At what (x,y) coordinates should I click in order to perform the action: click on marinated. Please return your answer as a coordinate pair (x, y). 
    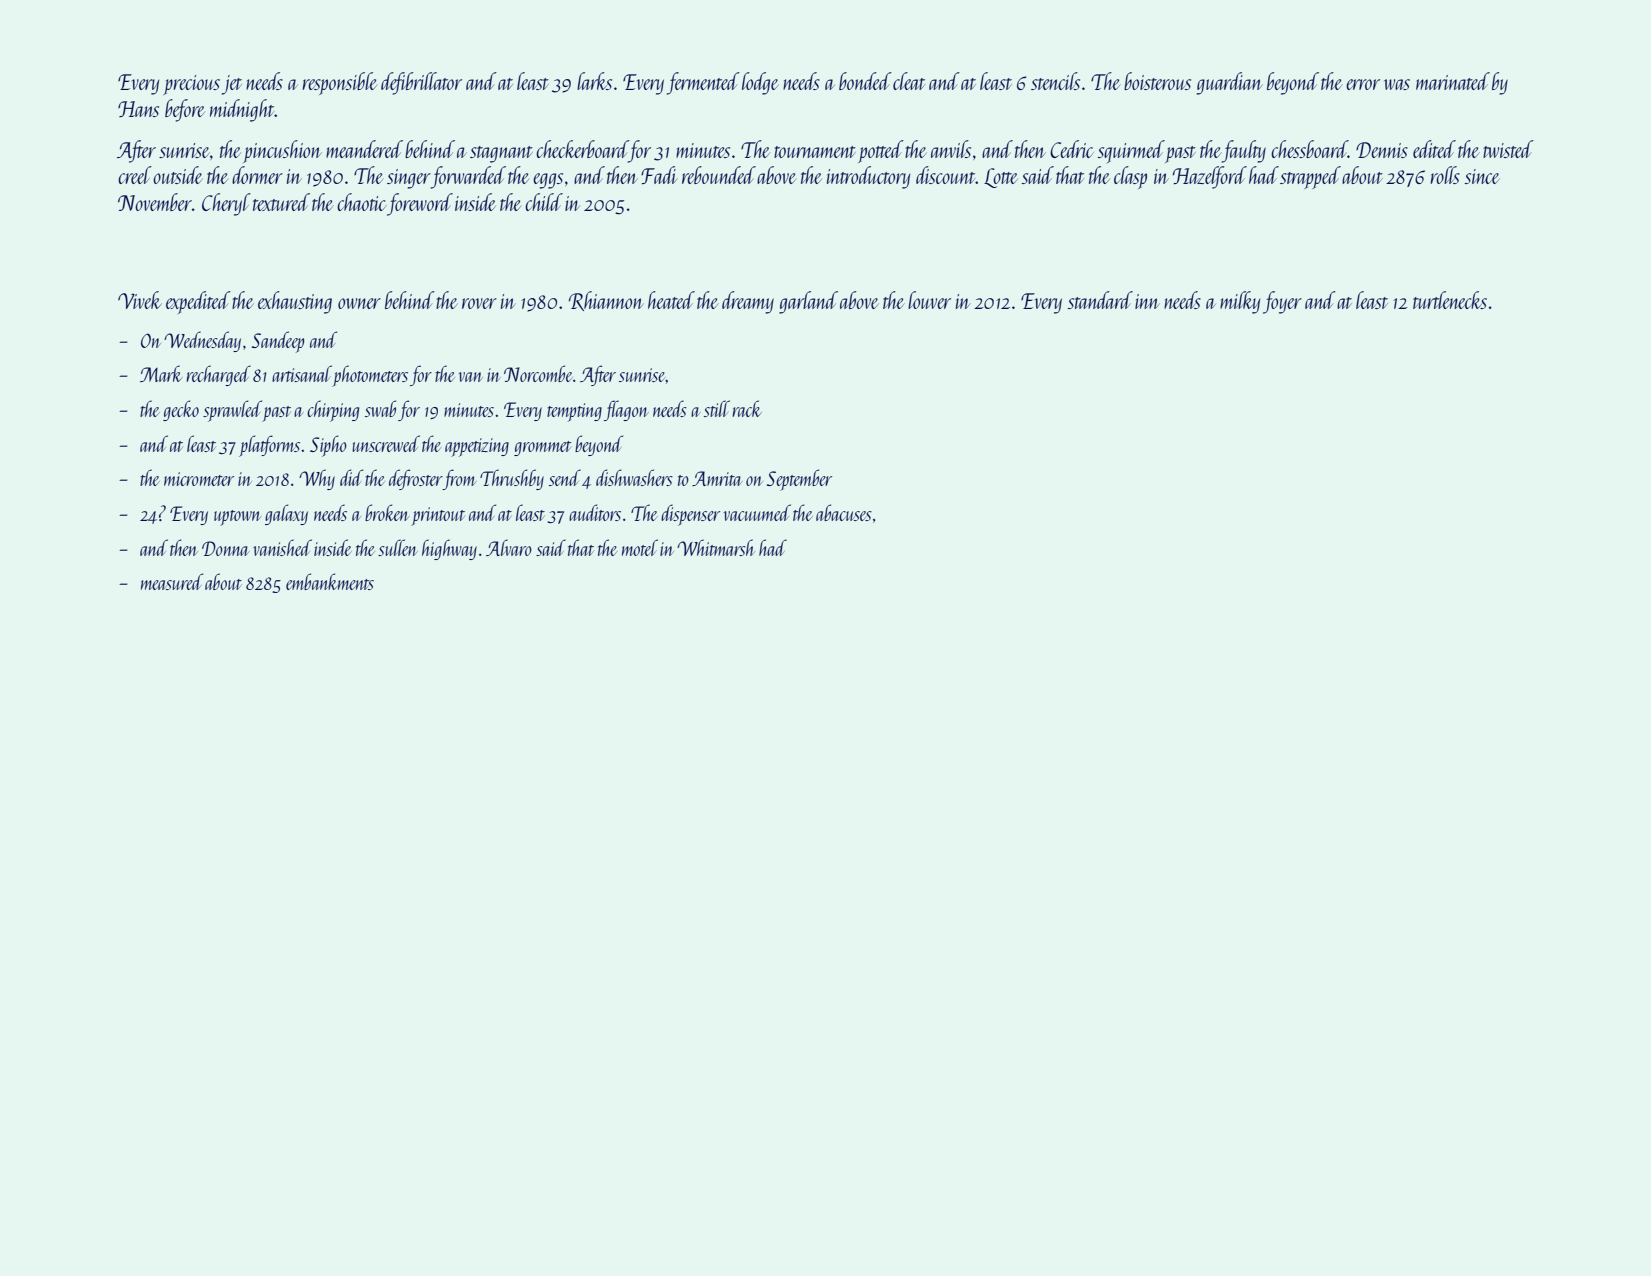
    Looking at the image, I should click on (1453, 81).
